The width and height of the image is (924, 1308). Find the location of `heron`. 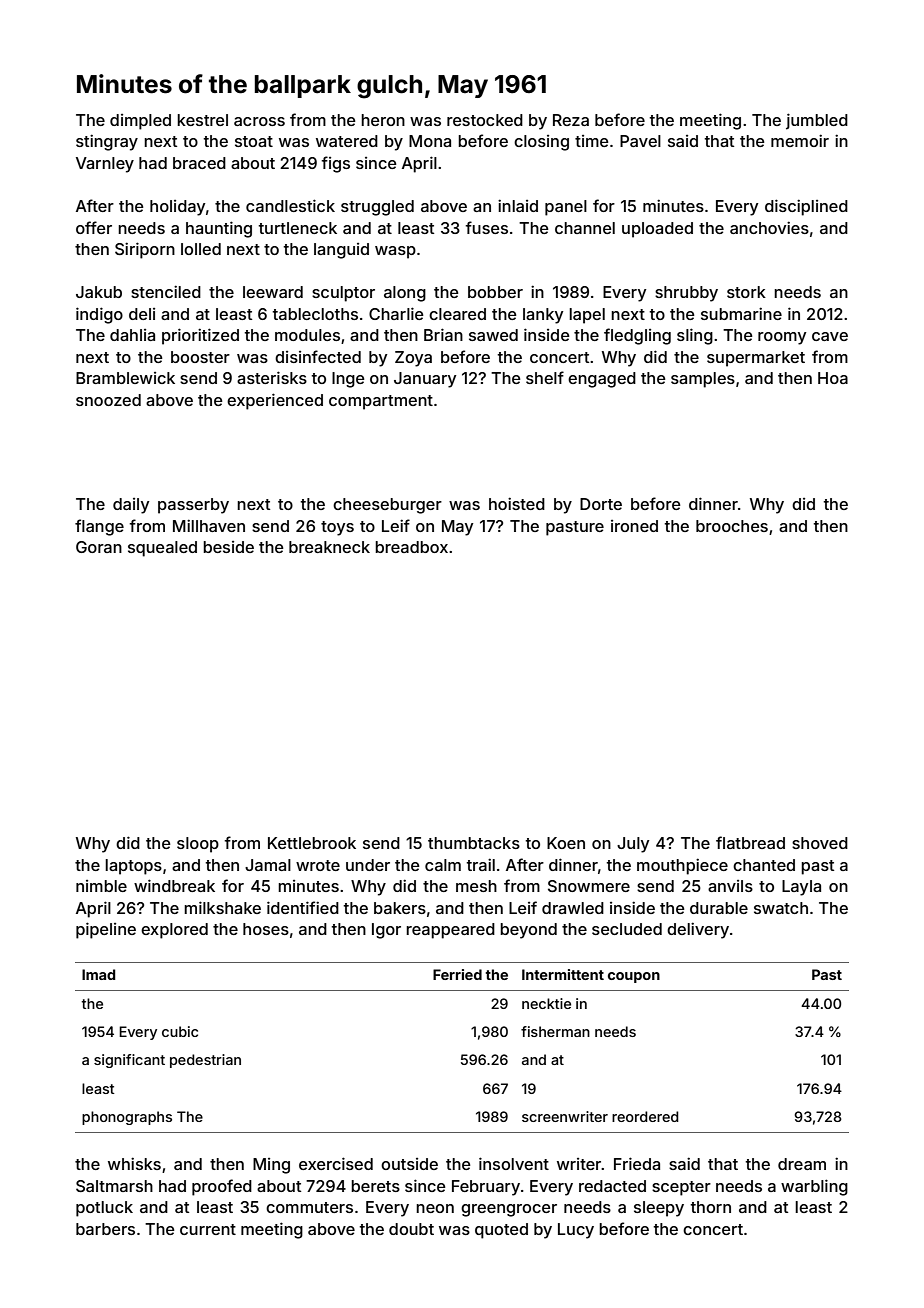

heron is located at coordinates (383, 120).
